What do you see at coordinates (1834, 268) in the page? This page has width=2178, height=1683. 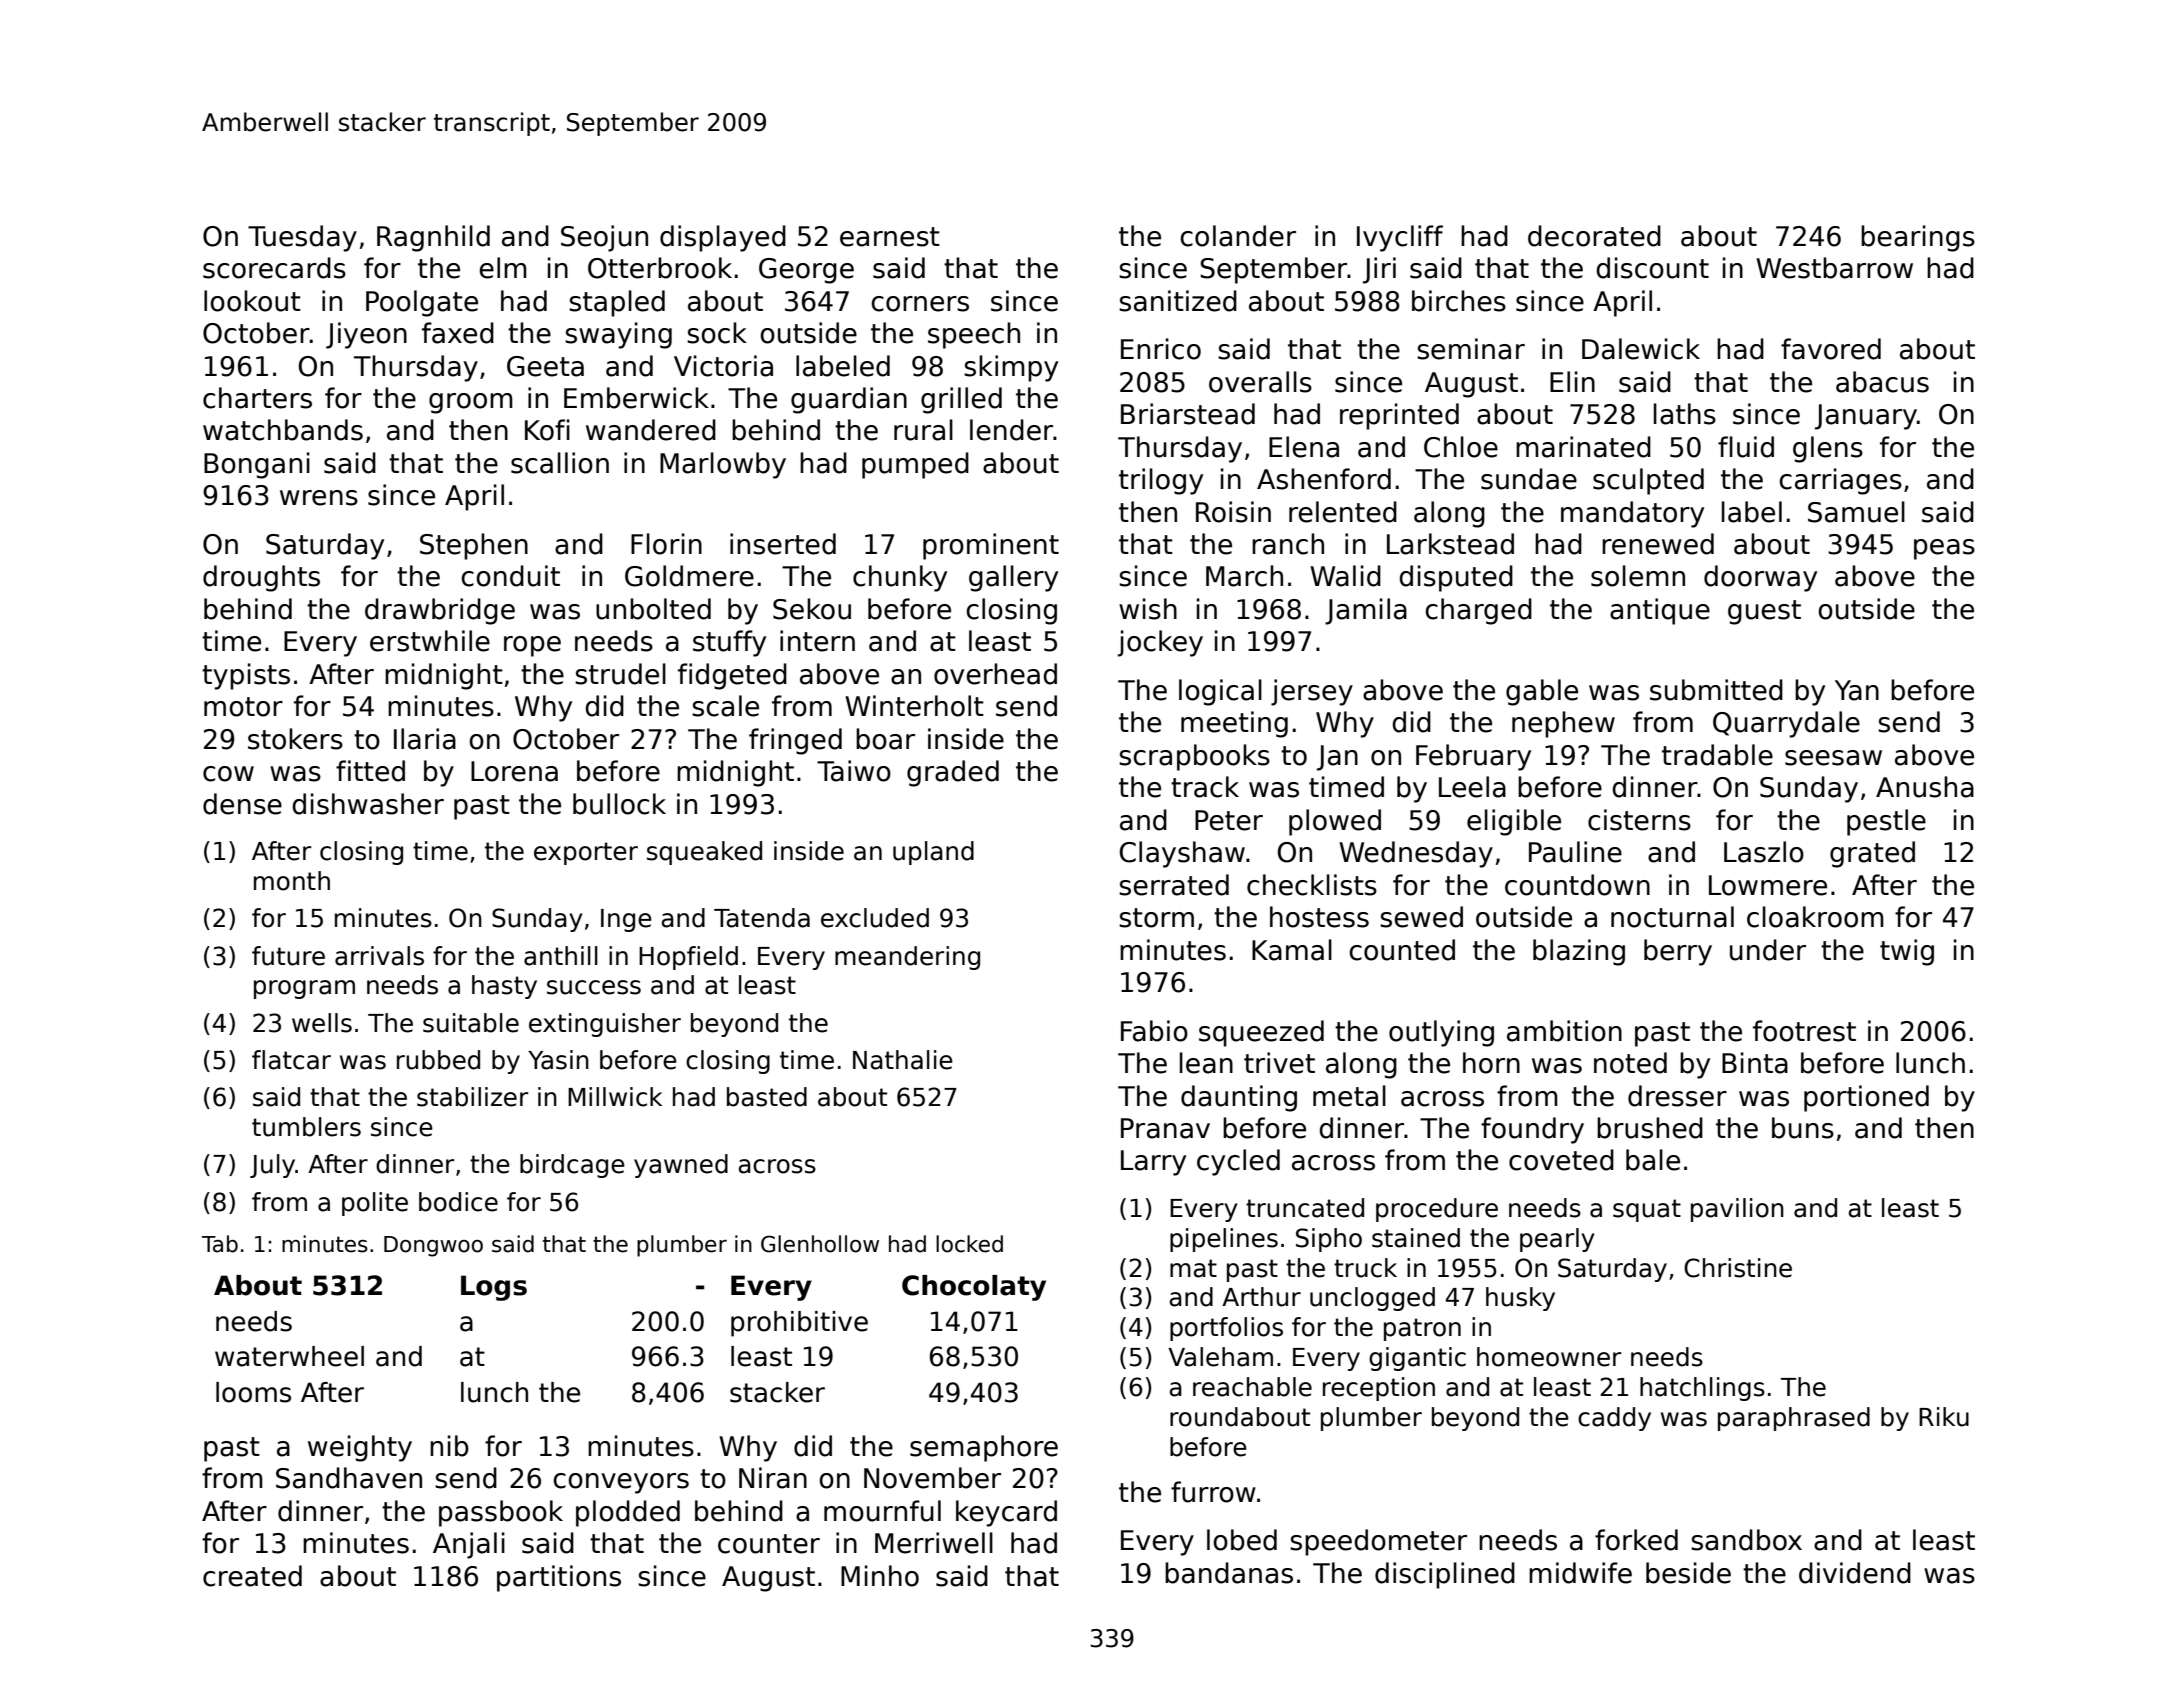 I see `Westbarrow` at bounding box center [1834, 268].
